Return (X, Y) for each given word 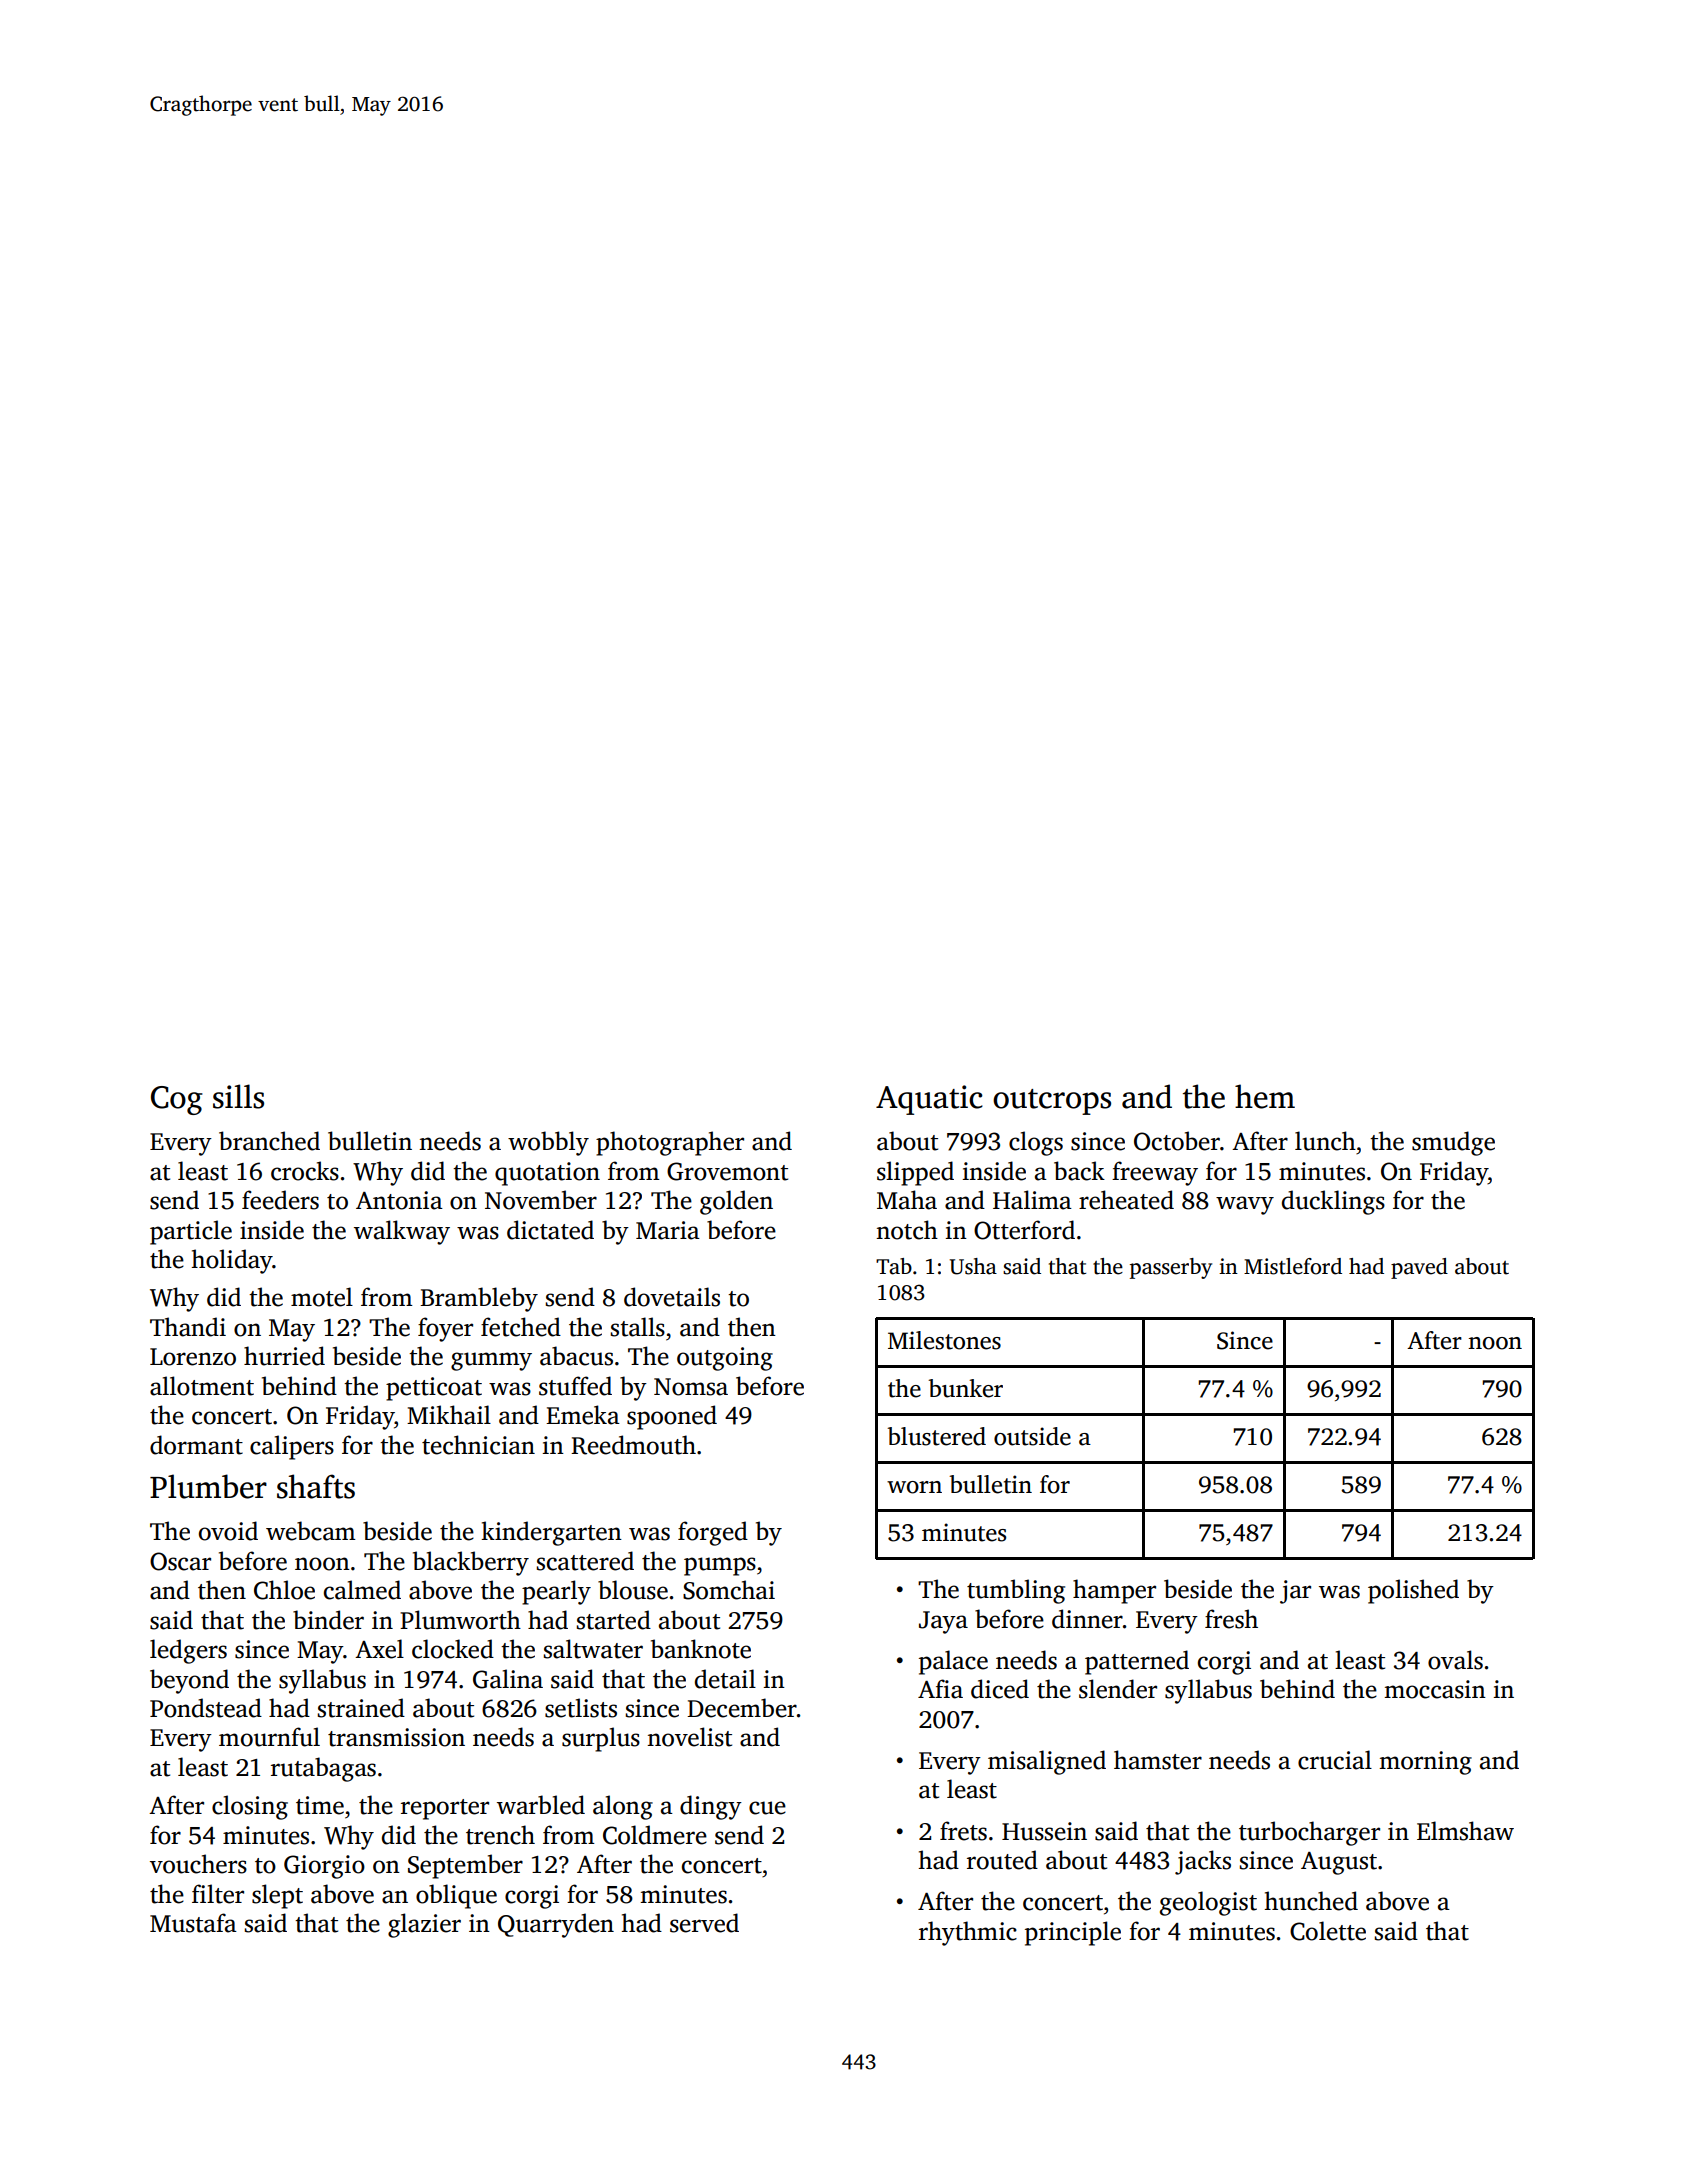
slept (277, 1896)
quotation (547, 1174)
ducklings (1333, 1202)
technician (478, 1445)
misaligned (1047, 1762)
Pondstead (206, 1708)
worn (914, 1487)
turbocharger (1309, 1833)
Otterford (1024, 1230)
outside (1032, 1436)
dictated (550, 1230)
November (541, 1200)
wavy (1245, 1205)
